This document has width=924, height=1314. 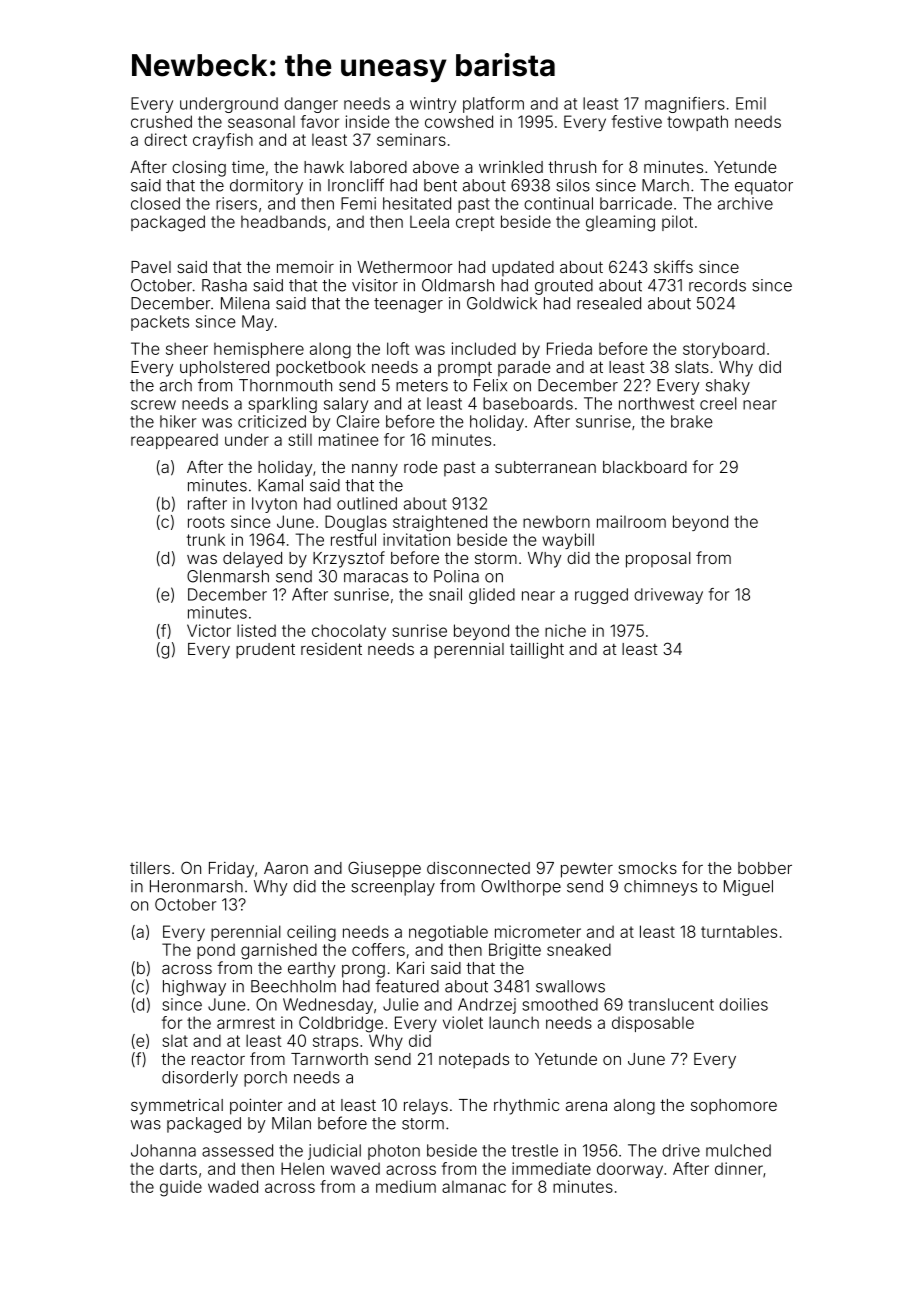 I want to click on bobber, so click(x=765, y=868).
